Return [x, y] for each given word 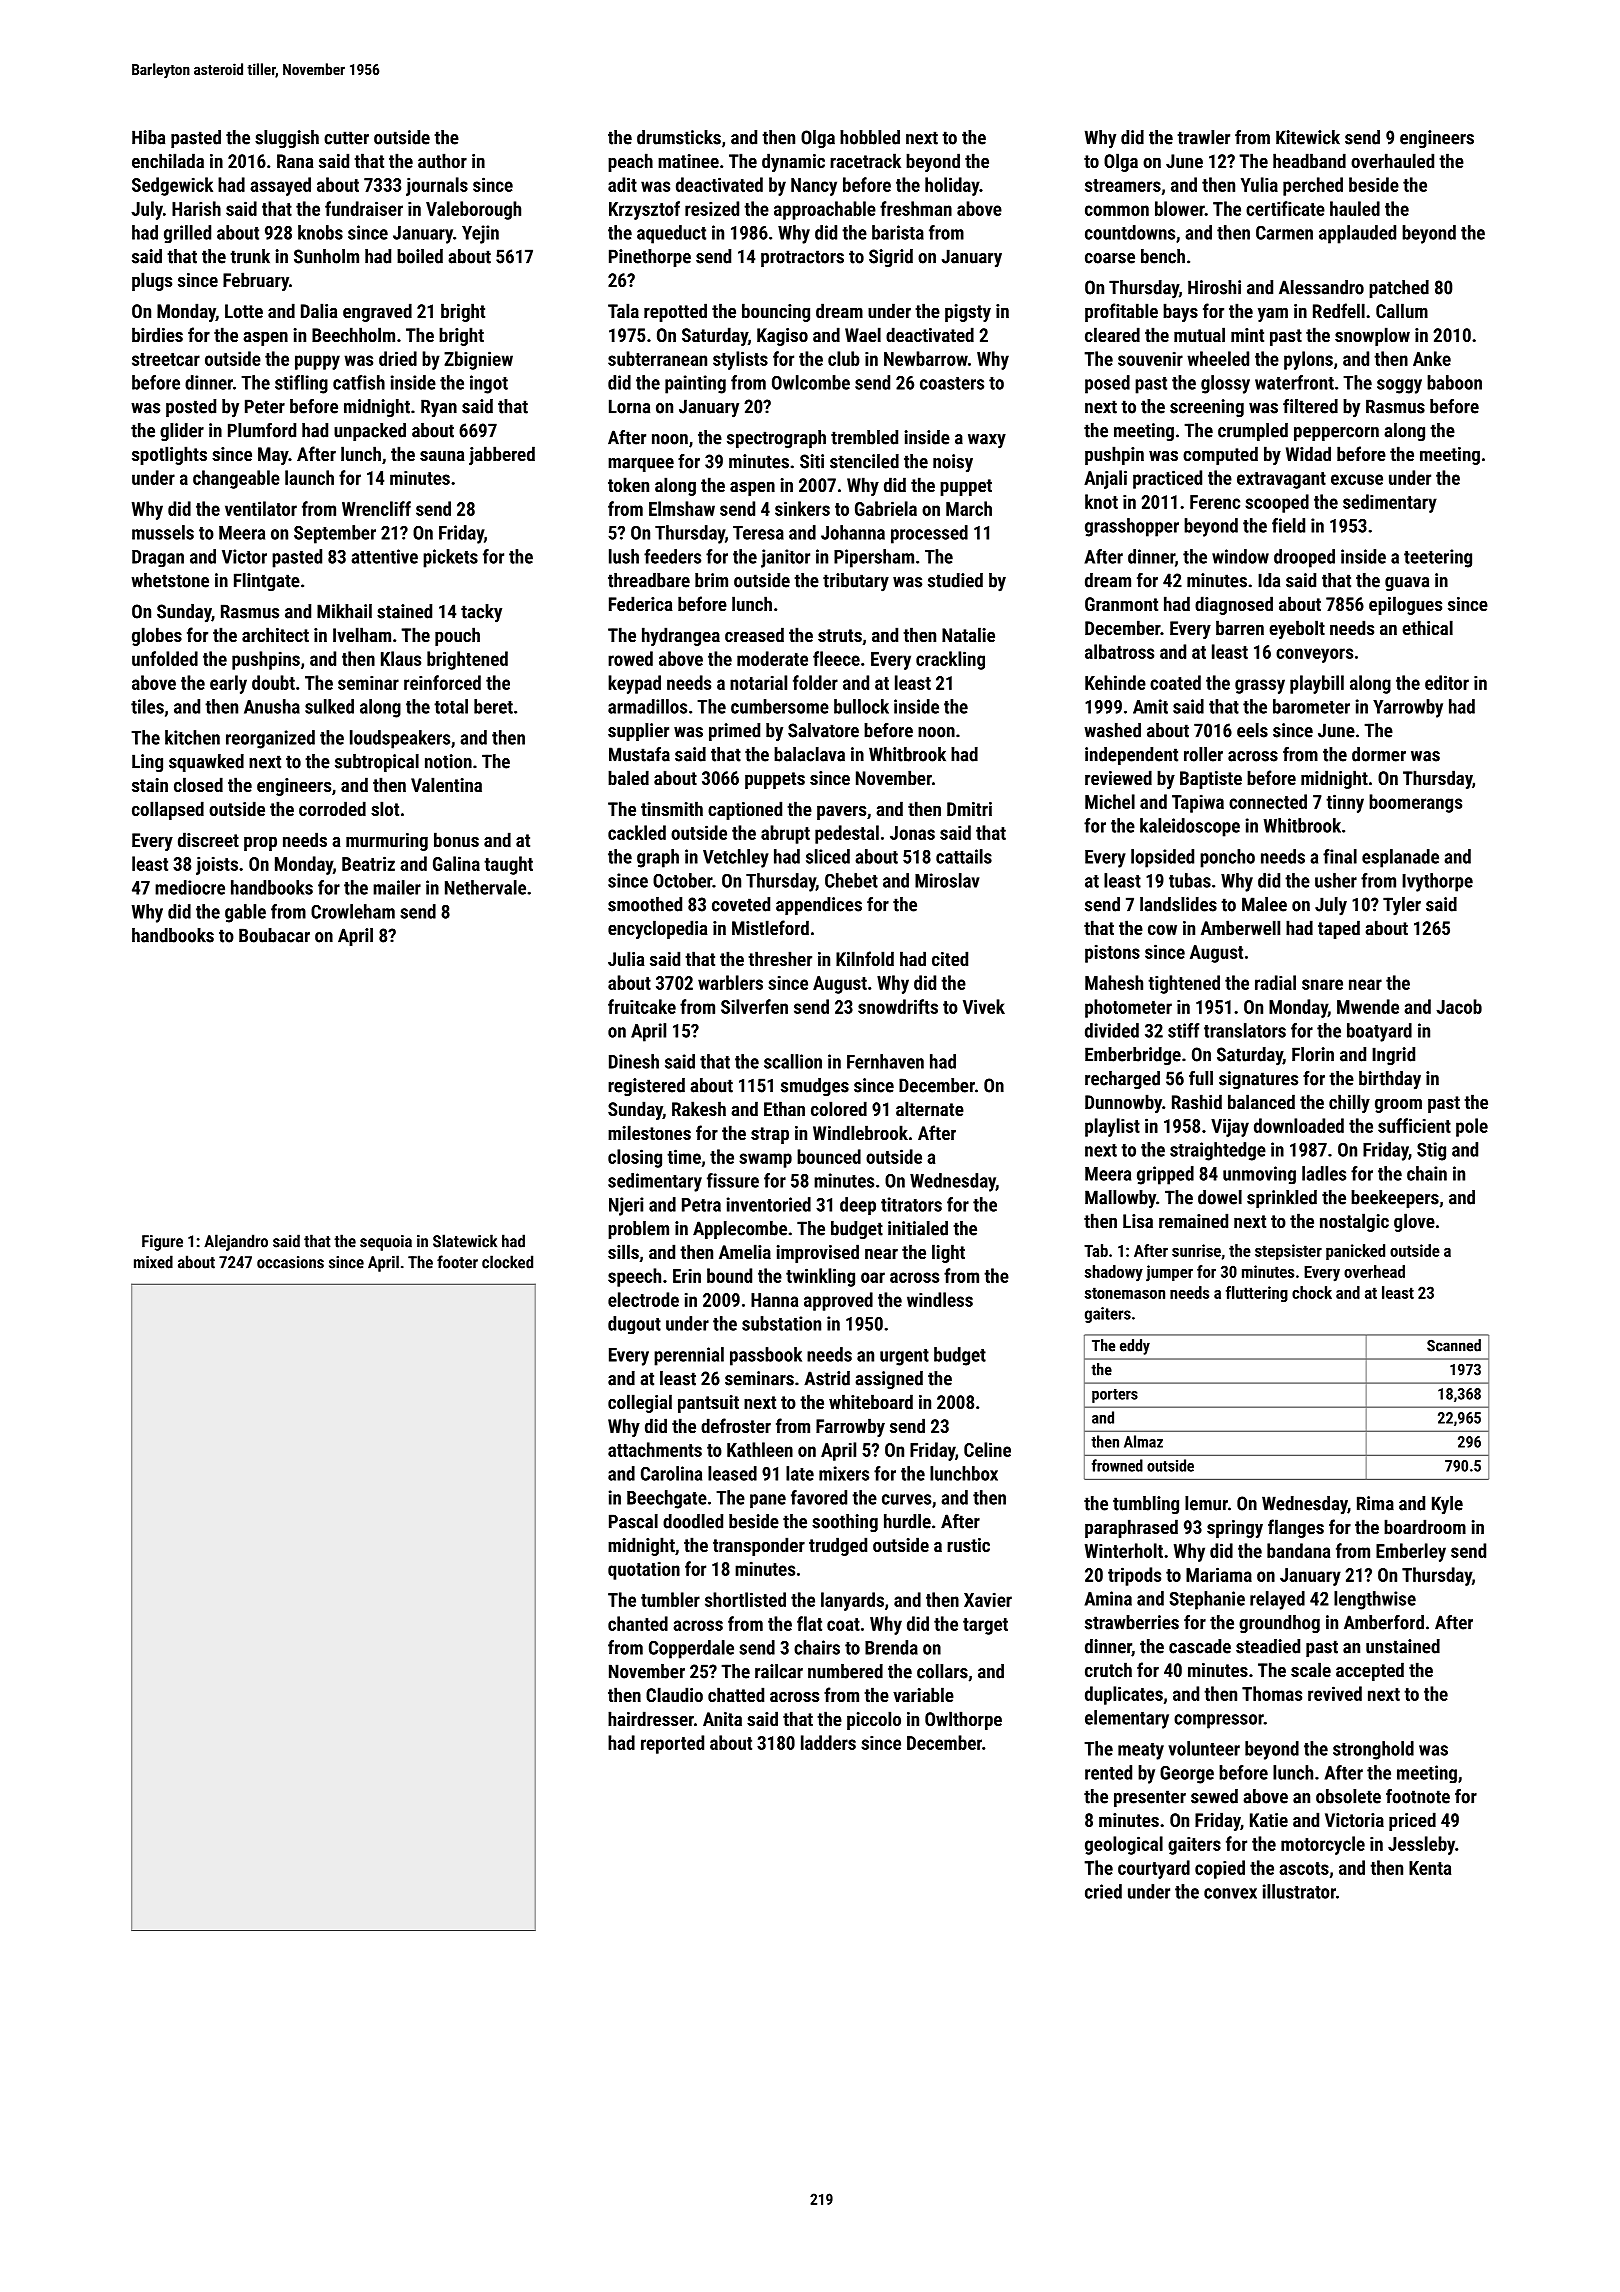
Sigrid [891, 258]
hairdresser [651, 1718]
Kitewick [1308, 137]
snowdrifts [898, 1006]
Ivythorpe [1437, 882]
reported [672, 1744]
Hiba [148, 137]
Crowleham [353, 911]
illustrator [1299, 1891]
